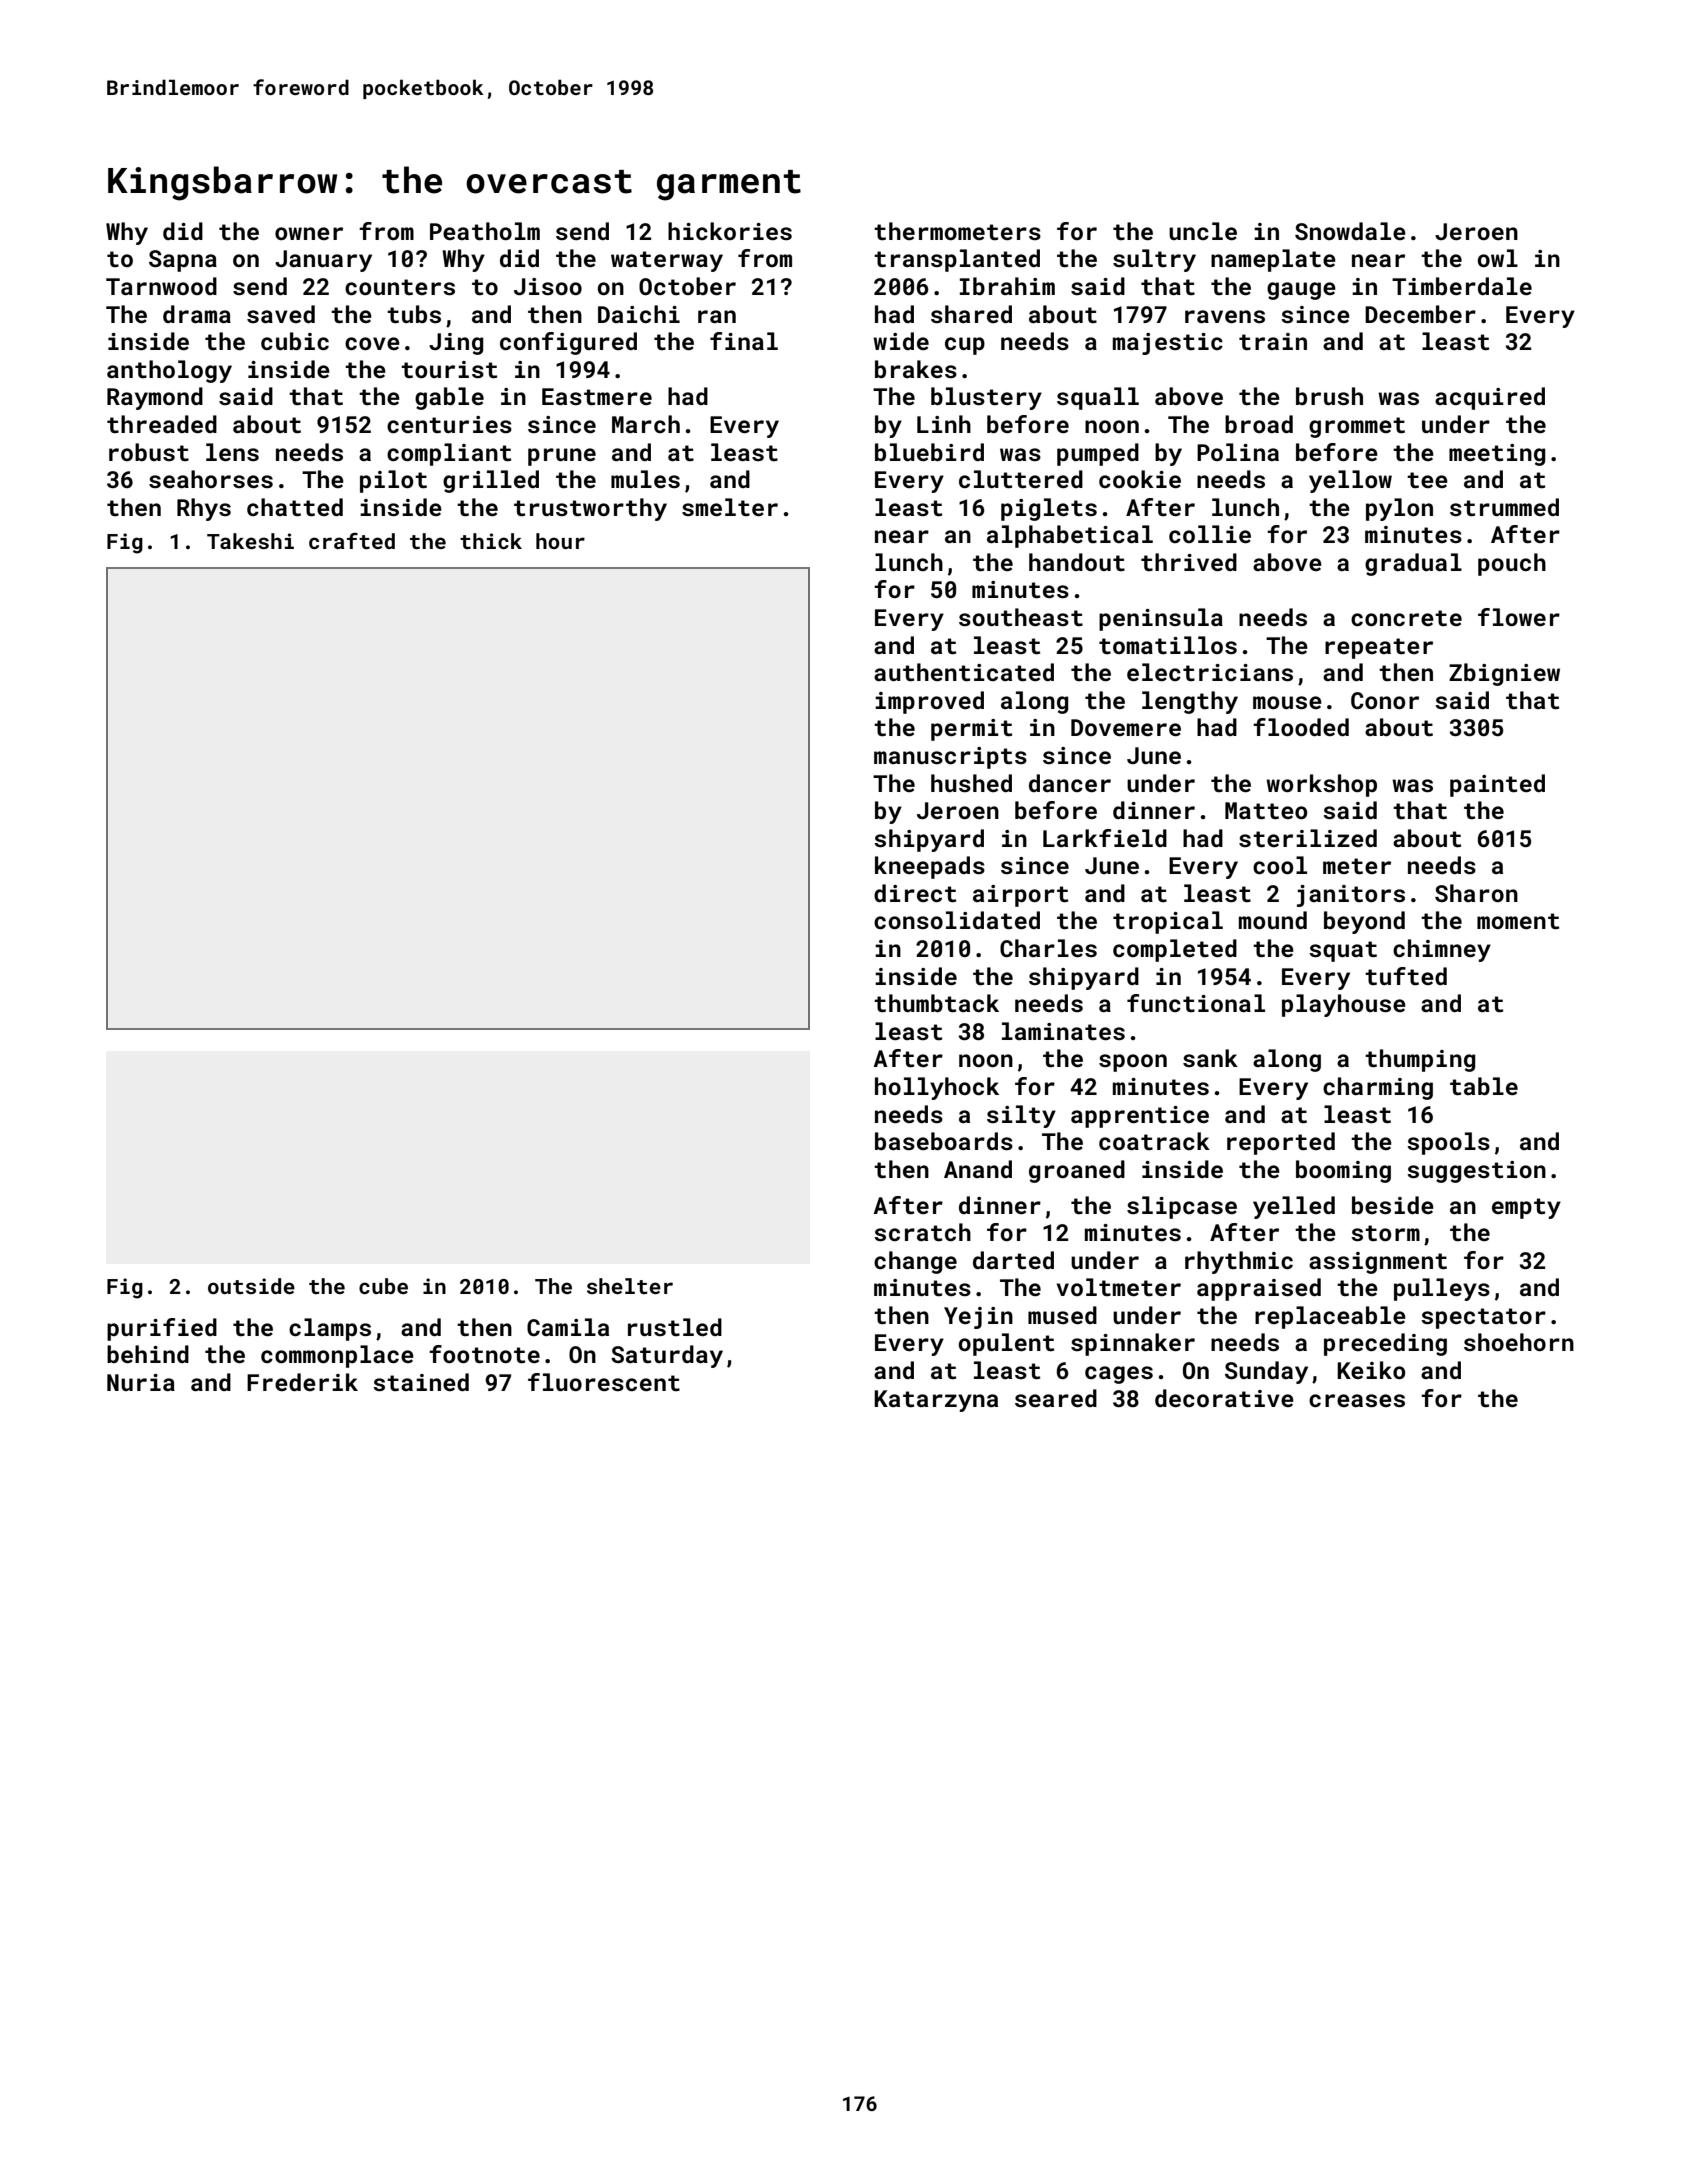 Image resolution: width=1683 pixels, height=2178 pixels. Describe the element at coordinates (915, 893) in the document. I see `direct` at that location.
